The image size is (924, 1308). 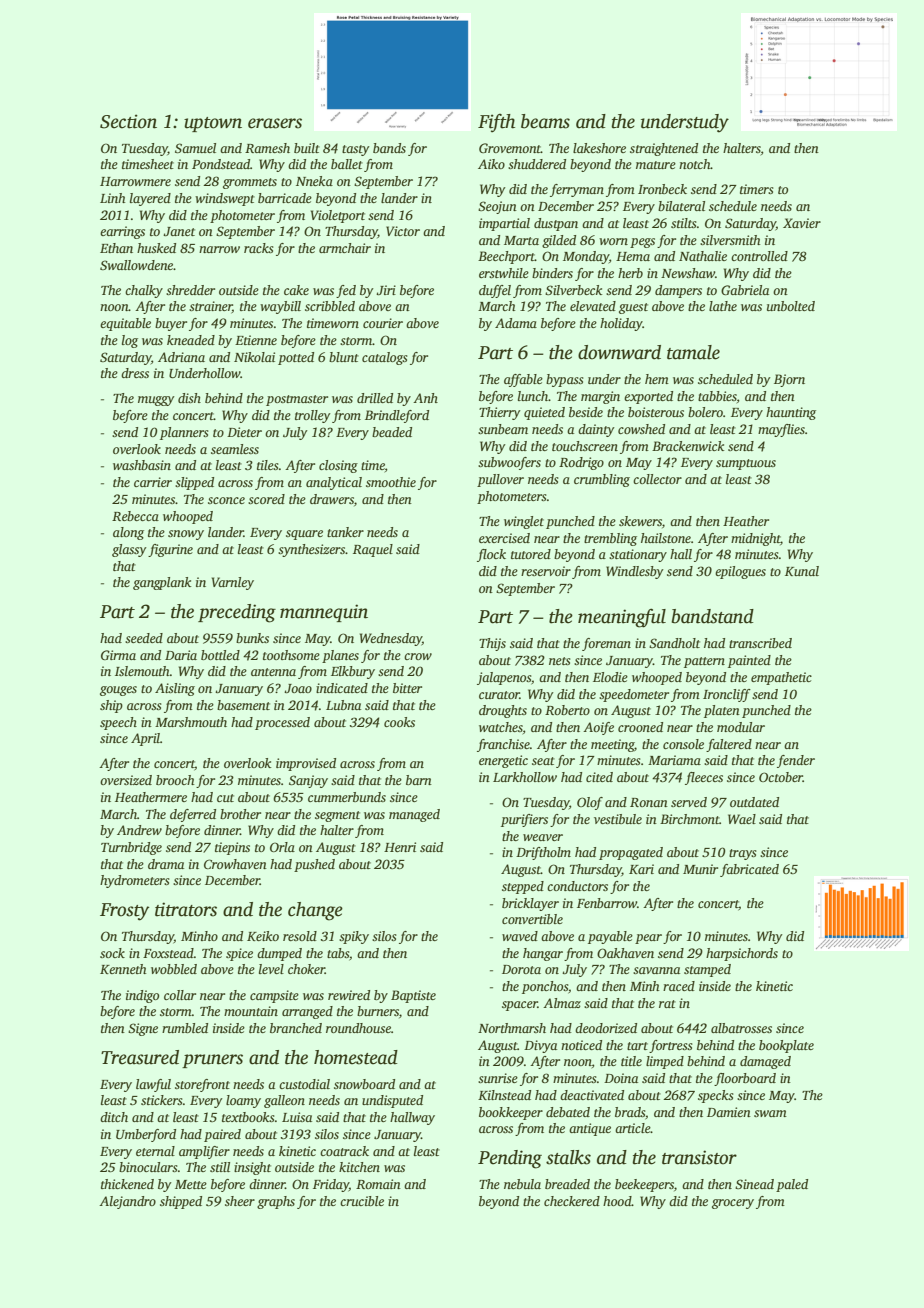 I want to click on exercised, so click(x=504, y=538).
